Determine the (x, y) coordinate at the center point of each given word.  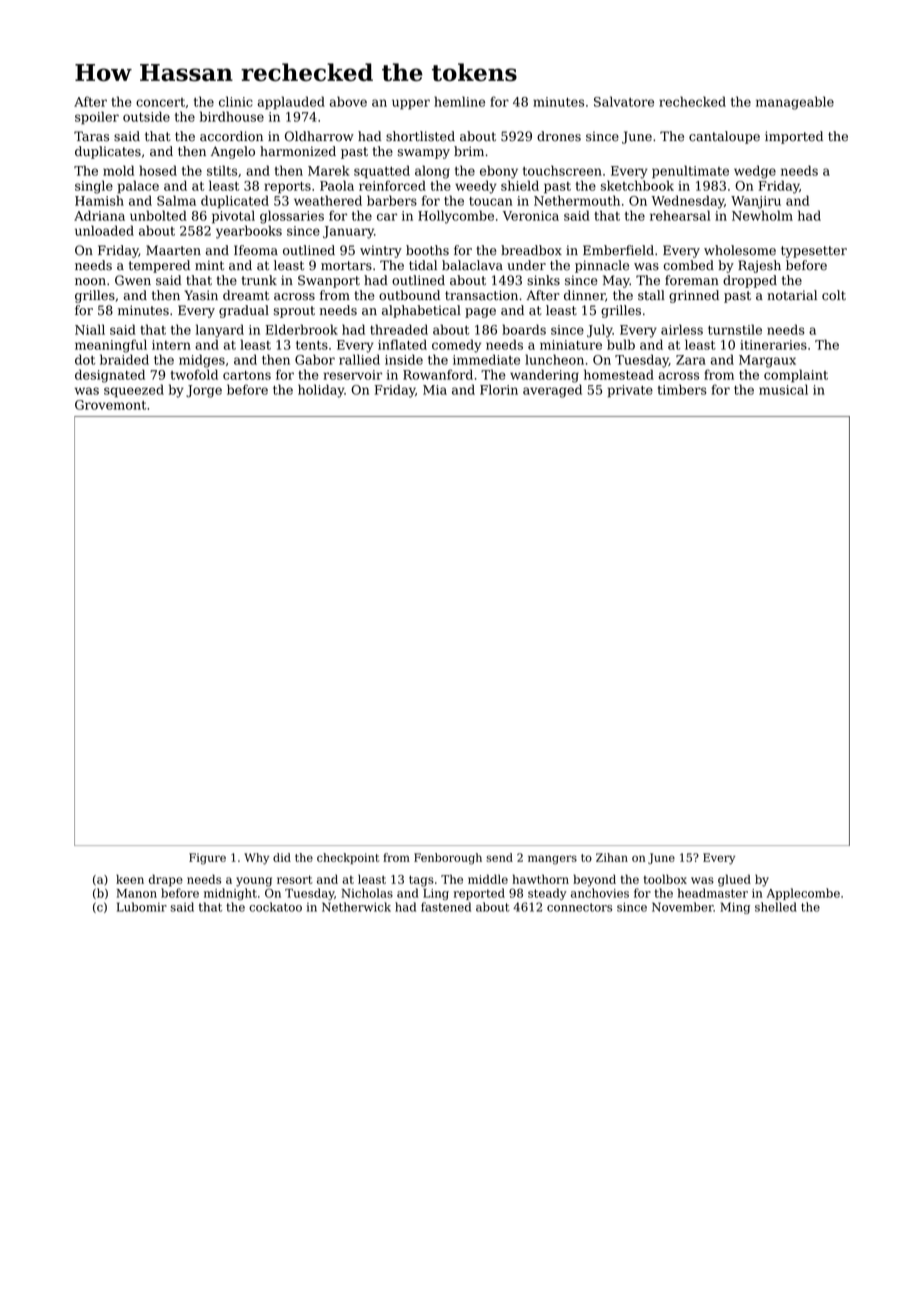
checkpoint (348, 858)
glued (734, 880)
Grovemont (110, 405)
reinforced (392, 185)
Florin (499, 389)
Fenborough (448, 859)
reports (287, 188)
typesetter (814, 252)
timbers (682, 389)
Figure (207, 859)
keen (130, 879)
